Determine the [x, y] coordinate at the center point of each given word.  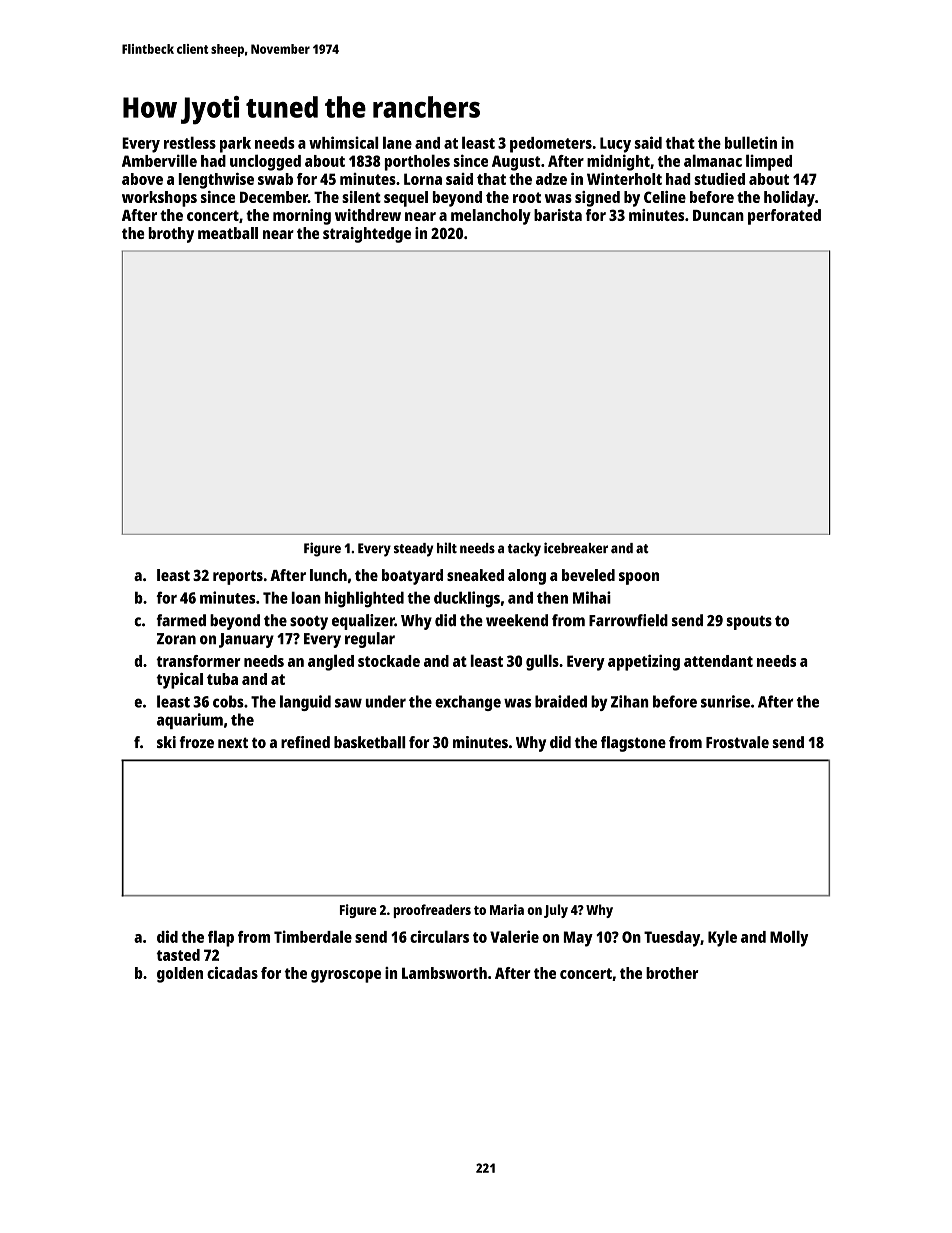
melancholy [491, 217]
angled [331, 662]
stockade [389, 661]
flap [221, 938]
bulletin [751, 142]
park [235, 145]
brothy [171, 235]
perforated [784, 217]
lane [397, 142]
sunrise [725, 701]
